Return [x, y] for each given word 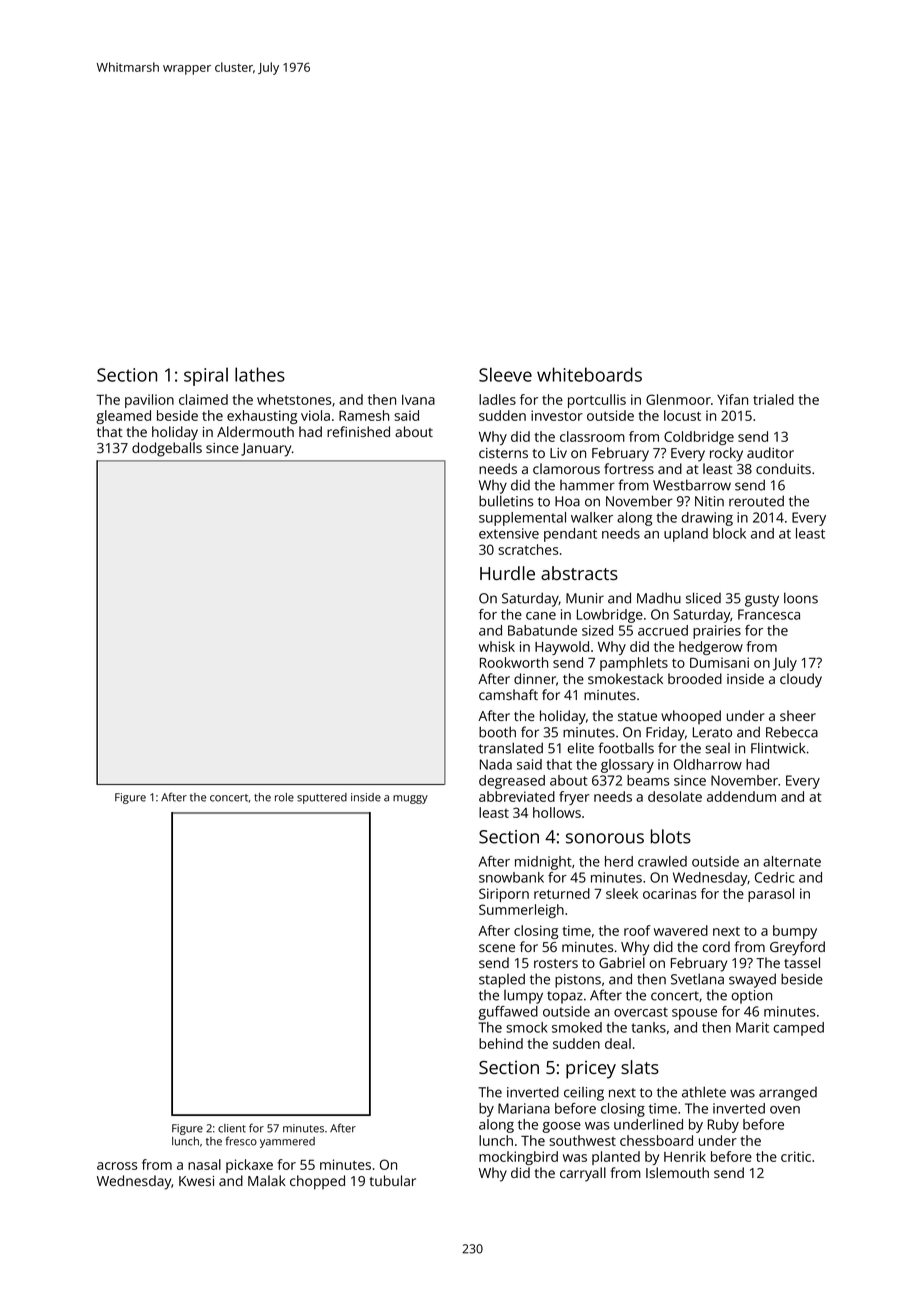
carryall [583, 1174]
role [284, 797]
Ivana [418, 400]
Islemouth [677, 1172]
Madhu [659, 598]
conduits [783, 468]
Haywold [562, 648]
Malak [267, 1180]
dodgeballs [167, 449]
